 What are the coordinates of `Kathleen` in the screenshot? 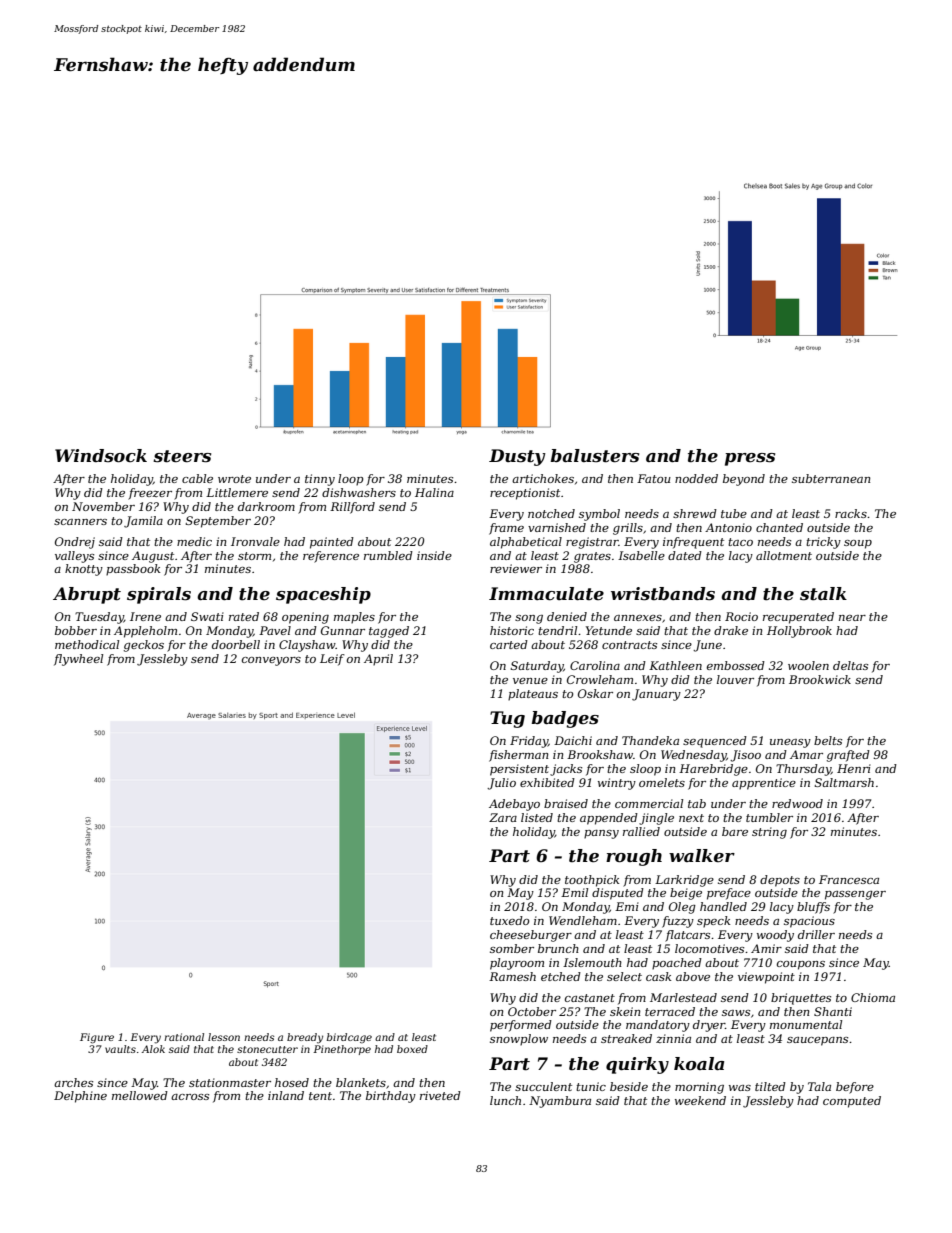 It's located at (675, 665).
